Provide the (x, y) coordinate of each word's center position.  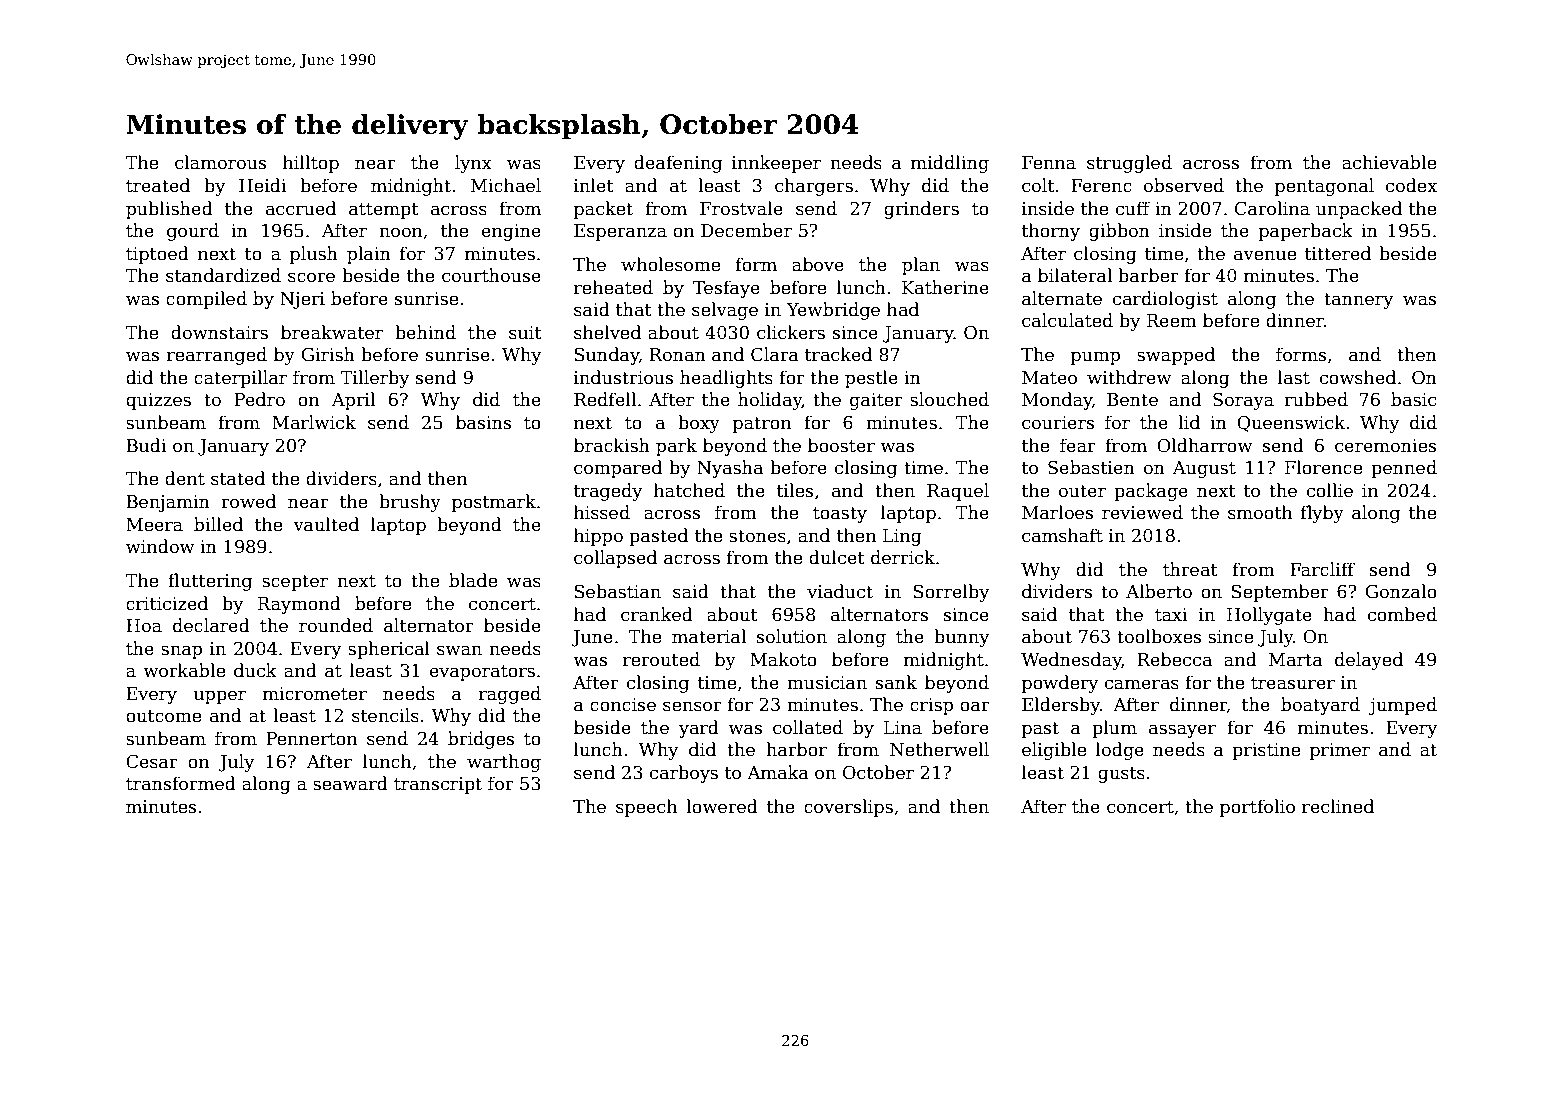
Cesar (152, 762)
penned (1404, 469)
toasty (840, 515)
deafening (678, 164)
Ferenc (1101, 186)
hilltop (311, 164)
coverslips (848, 808)
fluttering (210, 582)
